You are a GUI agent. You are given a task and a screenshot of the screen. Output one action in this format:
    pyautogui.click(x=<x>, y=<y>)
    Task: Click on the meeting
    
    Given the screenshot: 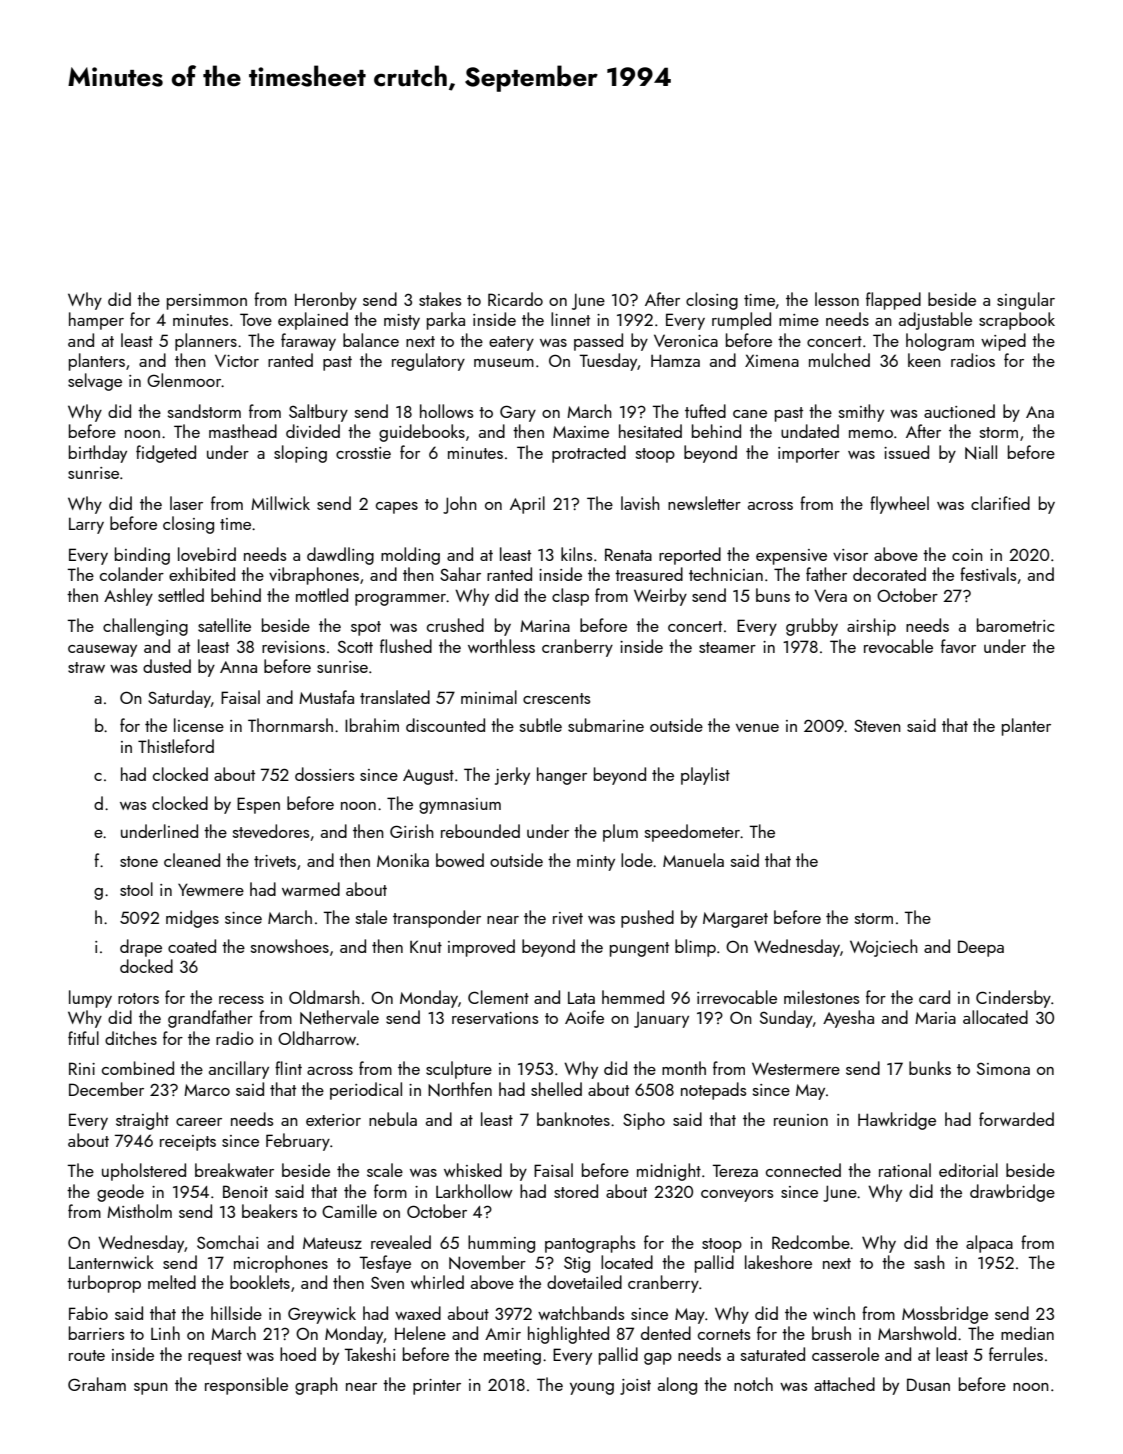 What is the action you would take?
    pyautogui.click(x=512, y=1357)
